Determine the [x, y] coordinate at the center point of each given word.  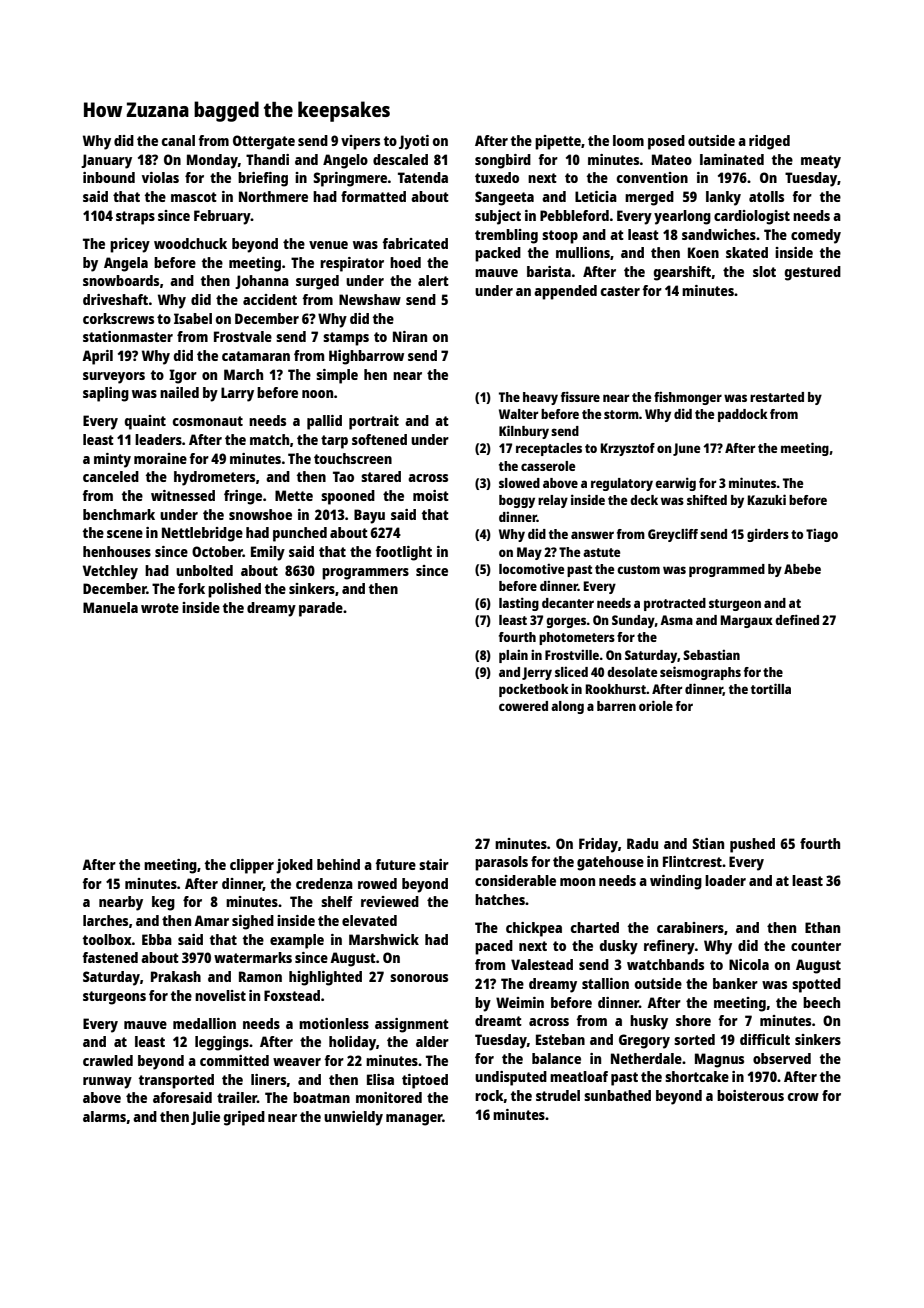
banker [735, 983]
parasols [501, 863]
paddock [743, 415]
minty [112, 460]
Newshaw [370, 299]
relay [553, 501]
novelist [220, 995]
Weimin [520, 1002]
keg [163, 903]
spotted [816, 985]
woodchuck [190, 243]
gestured [813, 273]
